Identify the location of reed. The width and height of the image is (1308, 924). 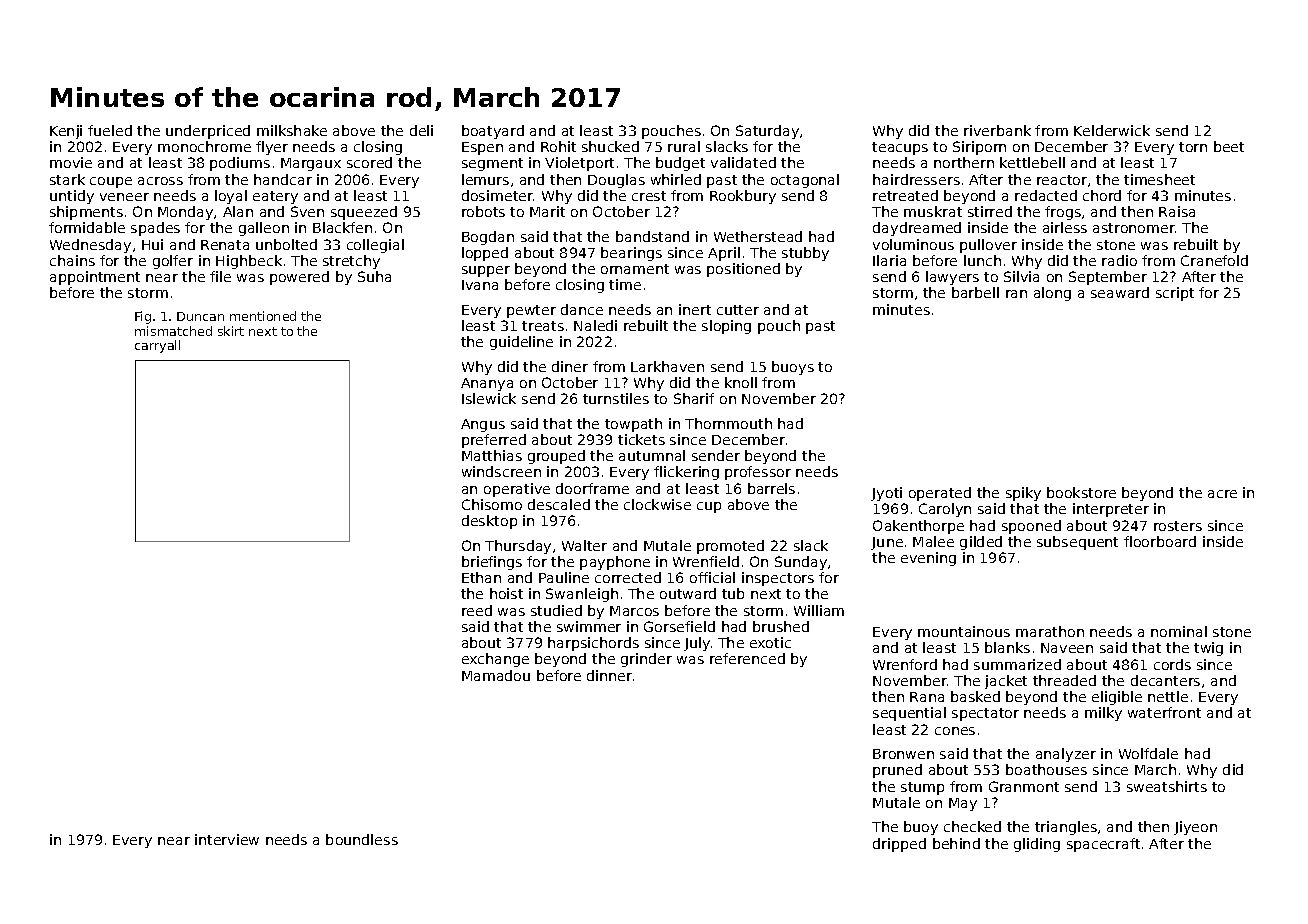
(477, 610).
